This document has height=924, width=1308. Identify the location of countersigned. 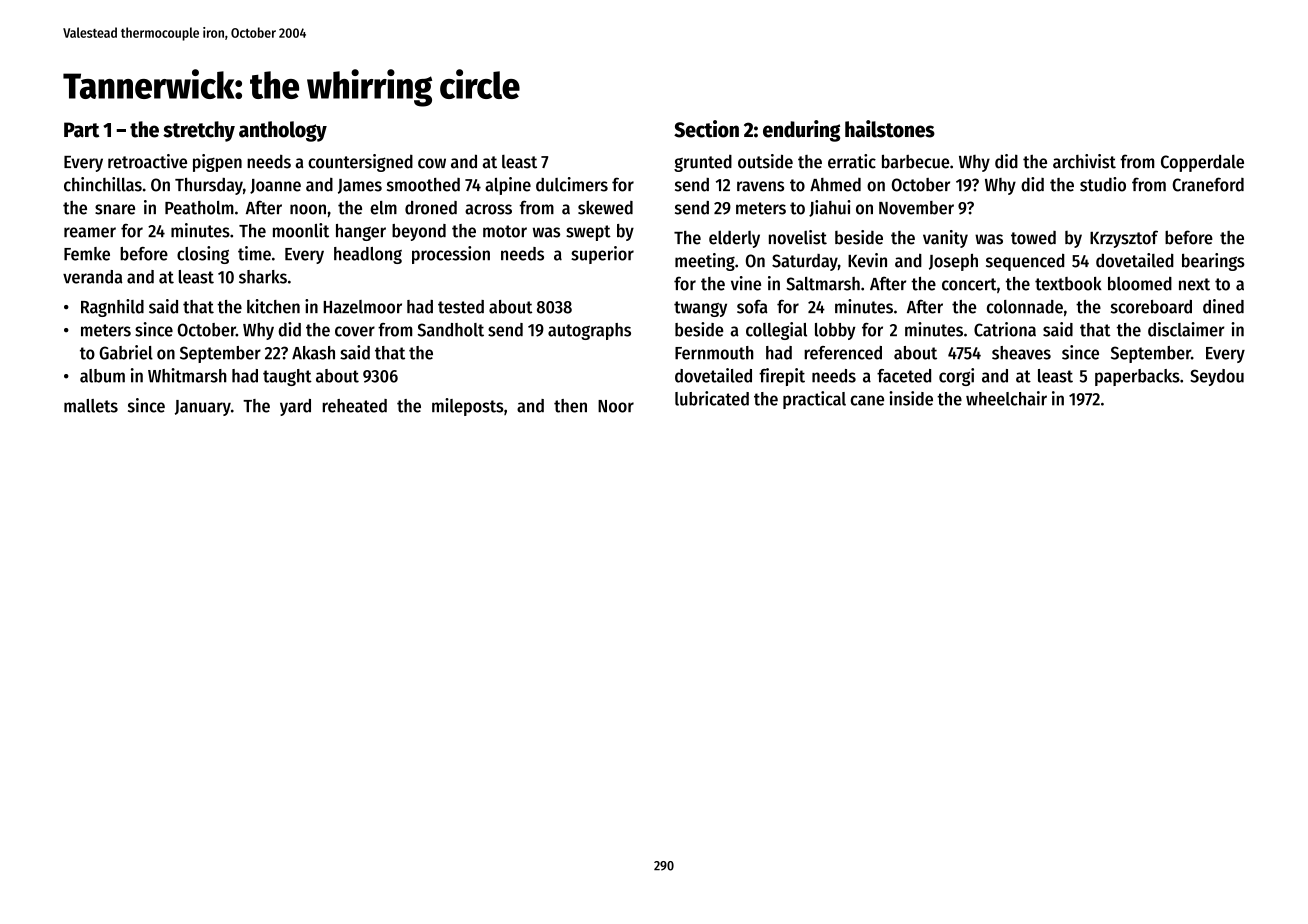
(360, 163).
